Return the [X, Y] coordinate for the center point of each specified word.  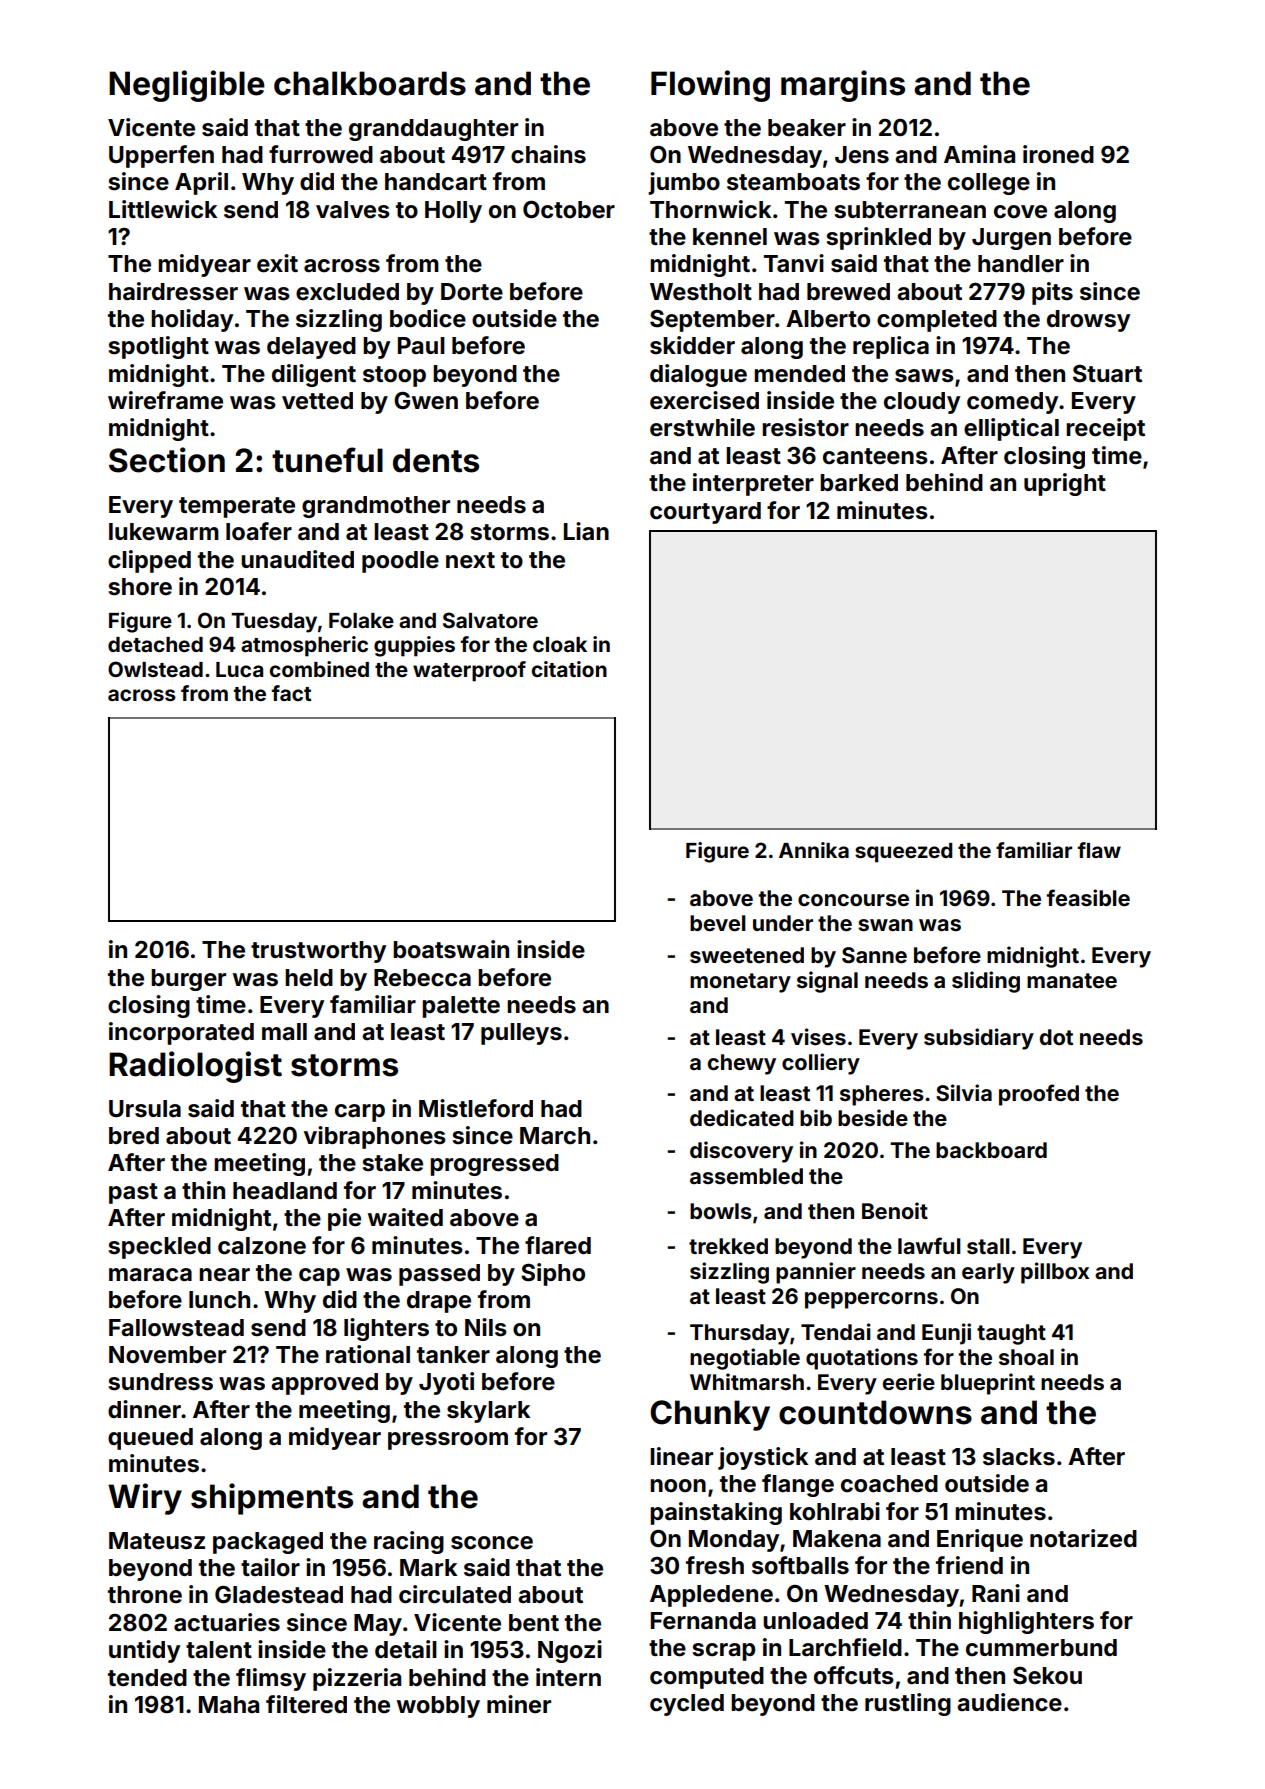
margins [843, 86]
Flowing [710, 86]
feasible [1088, 897]
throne [145, 1595]
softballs [800, 1565]
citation [569, 669]
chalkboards [370, 83]
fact [291, 693]
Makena [837, 1539]
